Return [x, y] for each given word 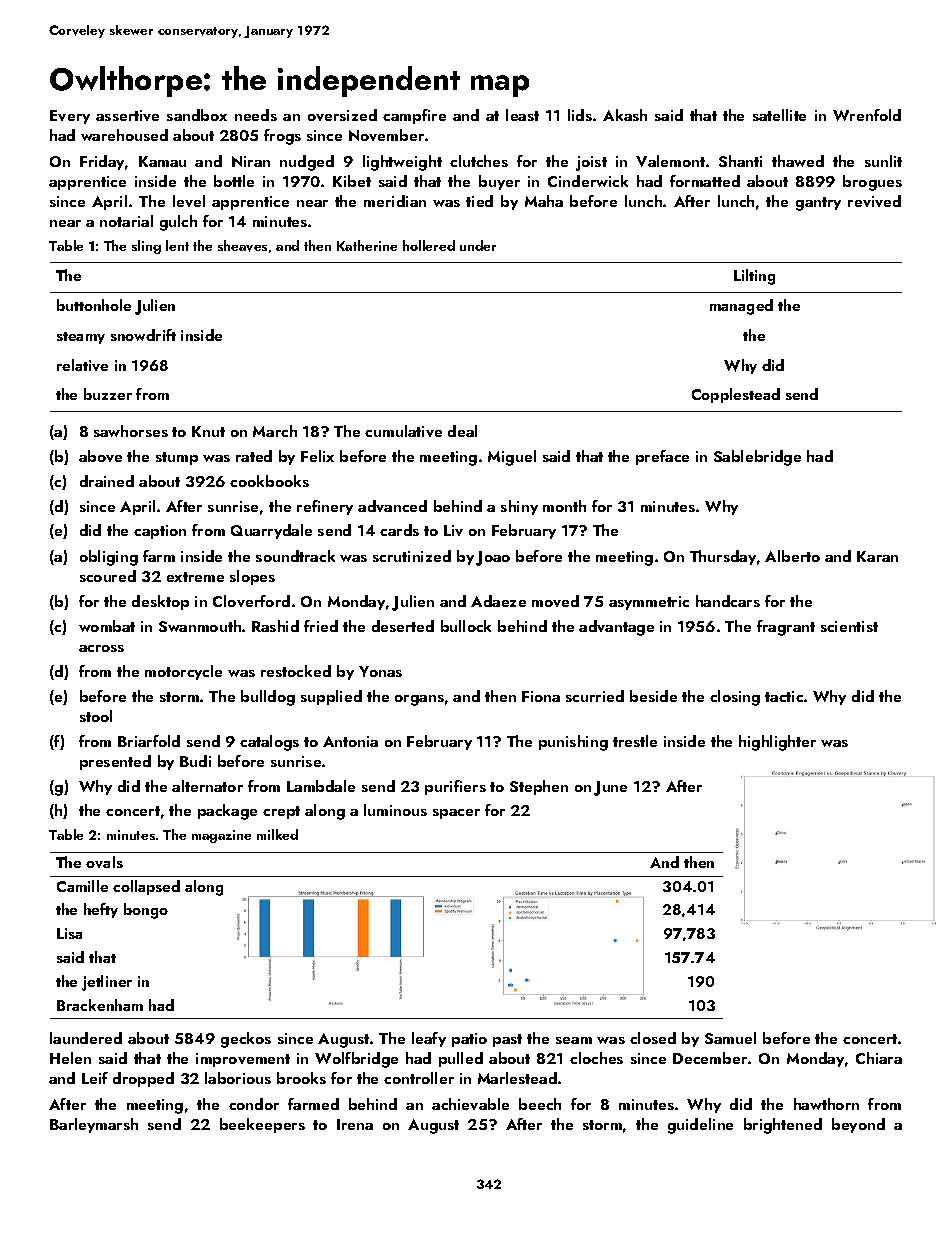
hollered [429, 245]
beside [653, 696]
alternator [207, 786]
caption [160, 532]
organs [419, 700]
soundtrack [295, 556]
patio [469, 1040]
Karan [877, 556]
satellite [779, 115]
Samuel [730, 1038]
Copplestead [736, 395]
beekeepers [262, 1125]
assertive [127, 115]
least [522, 115]
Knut [208, 431]
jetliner [107, 983]
